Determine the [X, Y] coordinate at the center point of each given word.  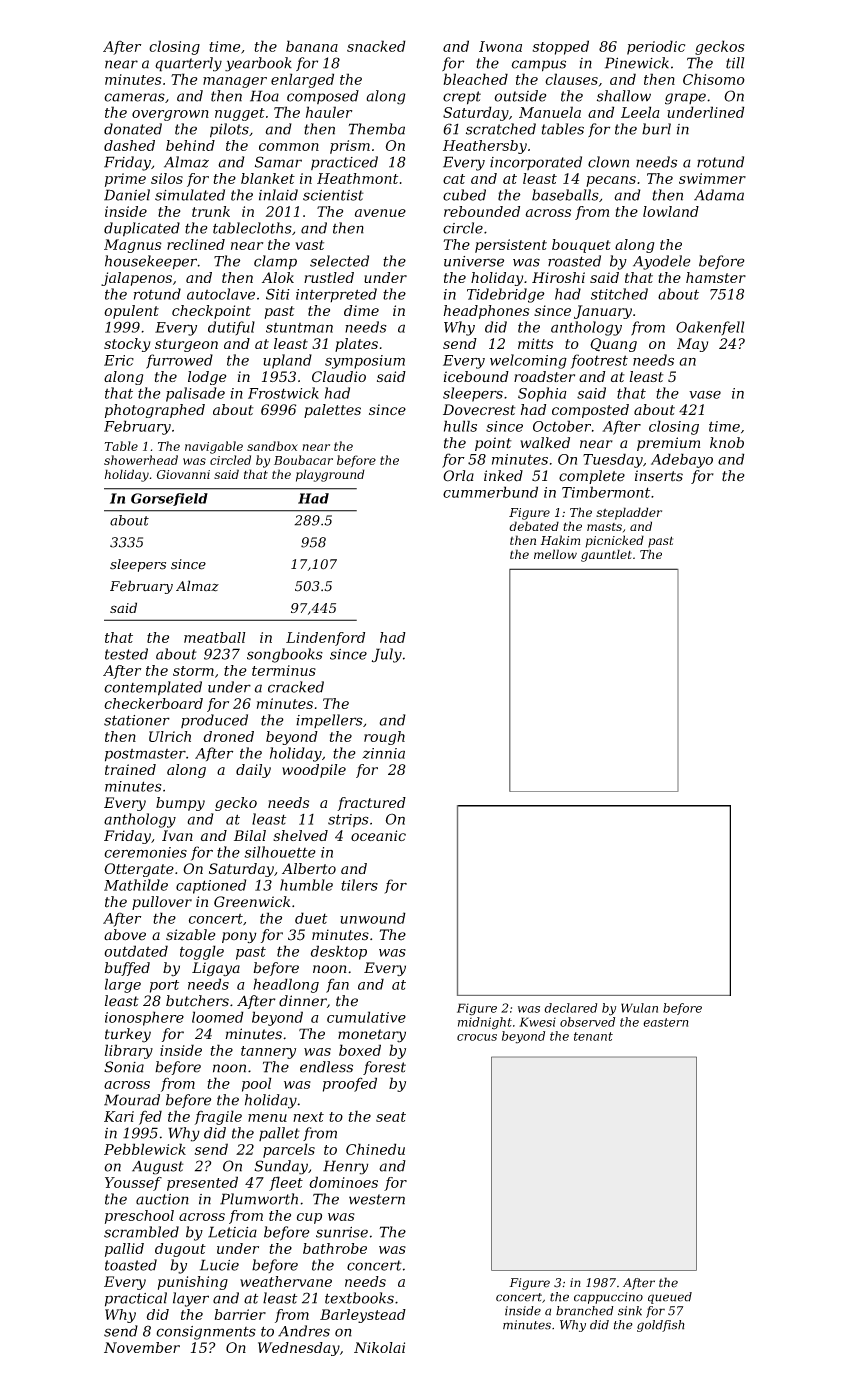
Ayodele [662, 262]
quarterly [188, 64]
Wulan [639, 1008]
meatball [215, 637]
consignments [206, 1333]
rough [384, 738]
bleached [475, 79]
